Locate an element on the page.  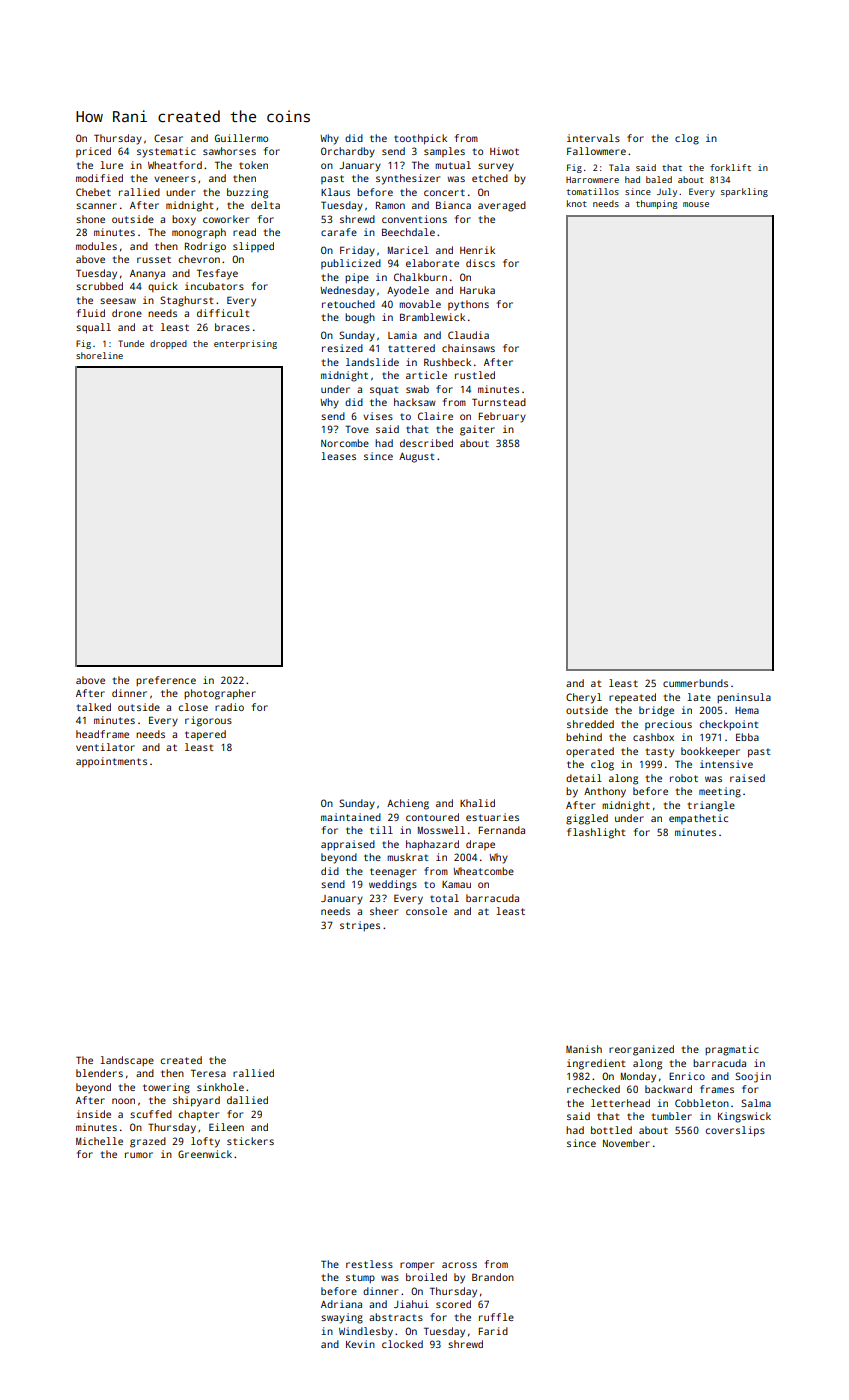
Chalkburn is located at coordinates (420, 277).
